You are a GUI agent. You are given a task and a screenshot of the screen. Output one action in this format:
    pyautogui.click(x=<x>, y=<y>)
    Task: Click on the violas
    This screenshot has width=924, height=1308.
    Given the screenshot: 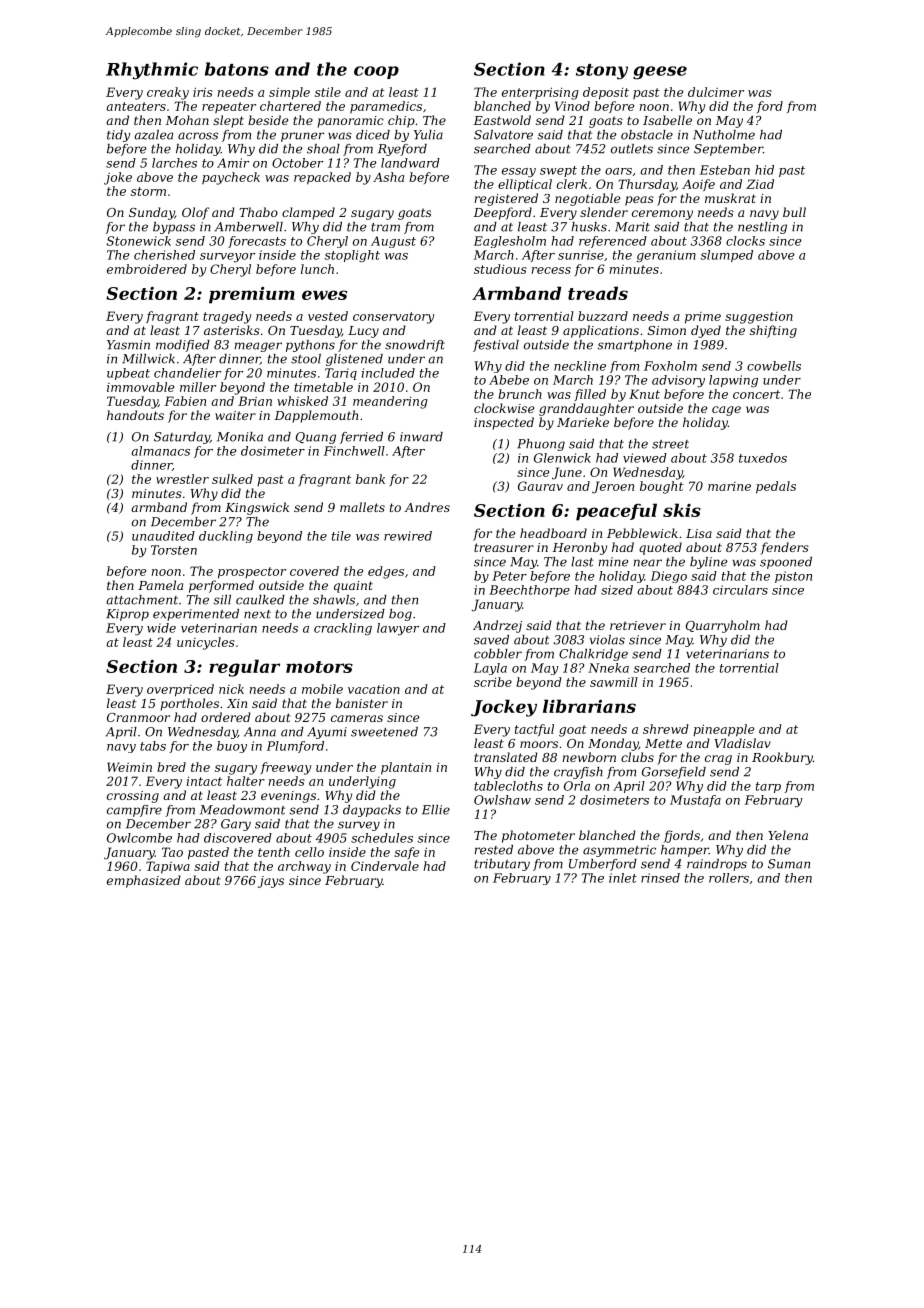 What is the action you would take?
    pyautogui.click(x=607, y=640)
